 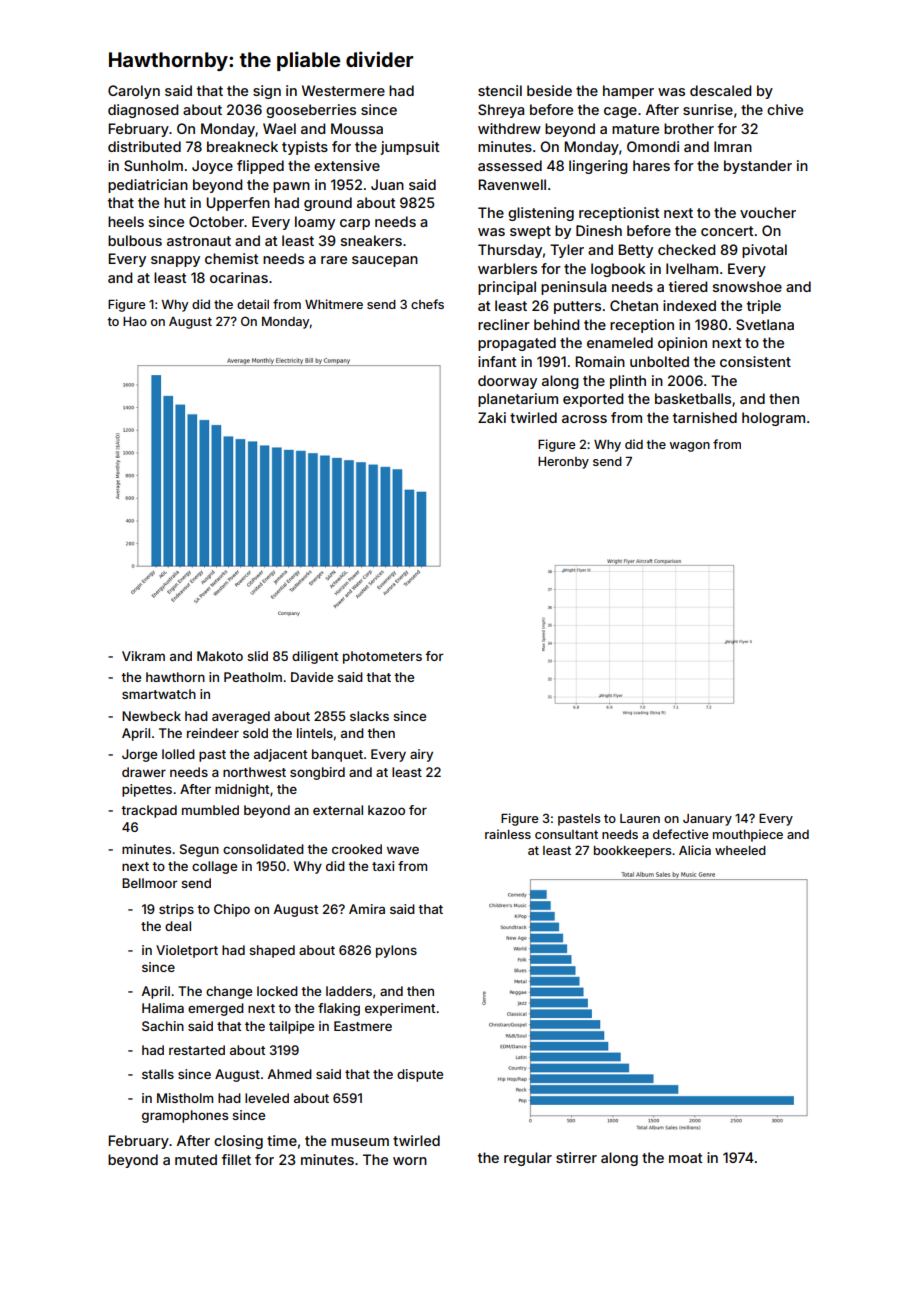 What do you see at coordinates (315, 223) in the page?
I see `loamy` at bounding box center [315, 223].
